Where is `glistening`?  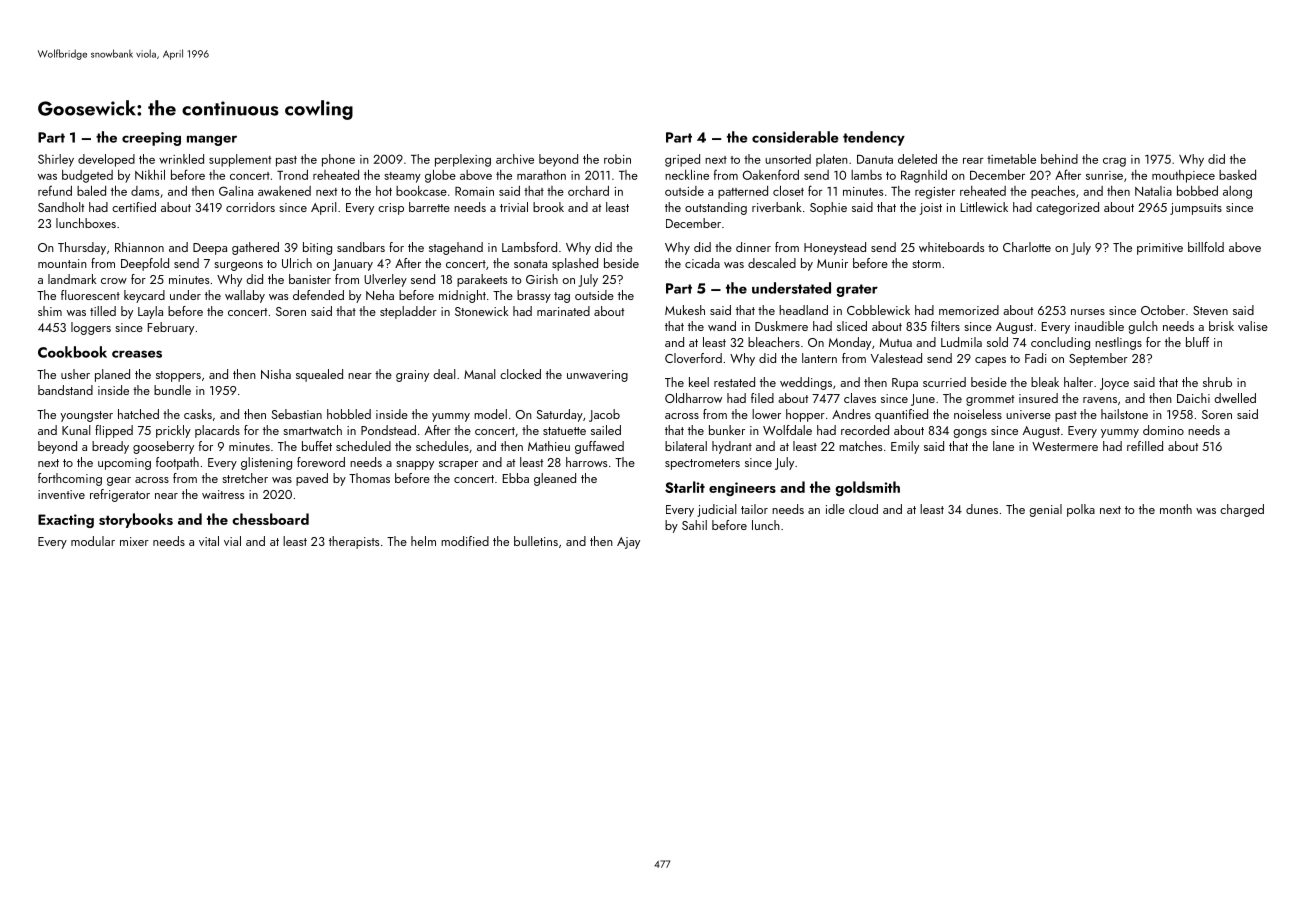
glistening is located at coordinates (266, 463).
